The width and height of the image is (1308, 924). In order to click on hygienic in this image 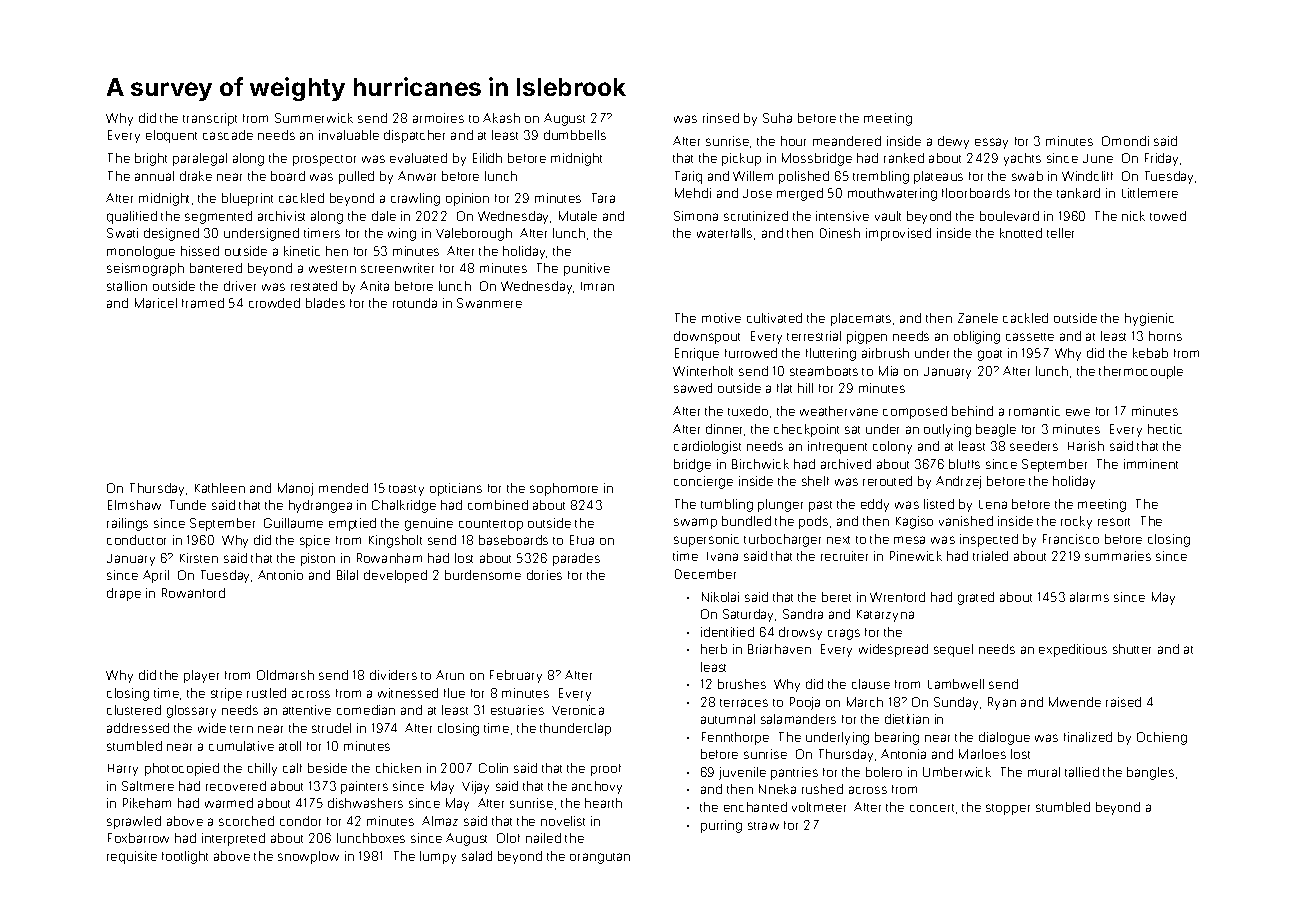, I will do `click(1149, 319)`.
